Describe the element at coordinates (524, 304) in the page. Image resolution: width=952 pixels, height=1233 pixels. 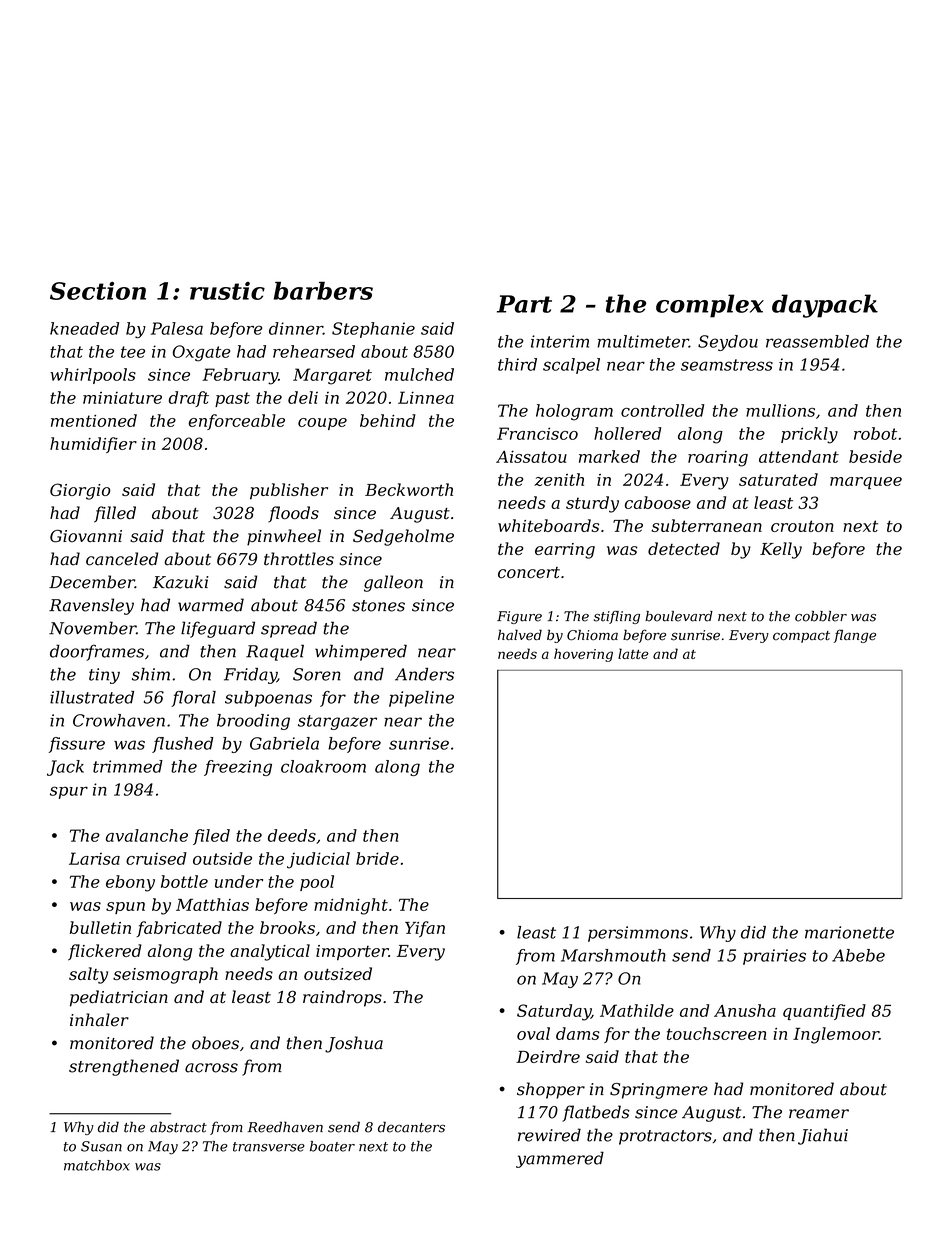
I see `Part` at that location.
